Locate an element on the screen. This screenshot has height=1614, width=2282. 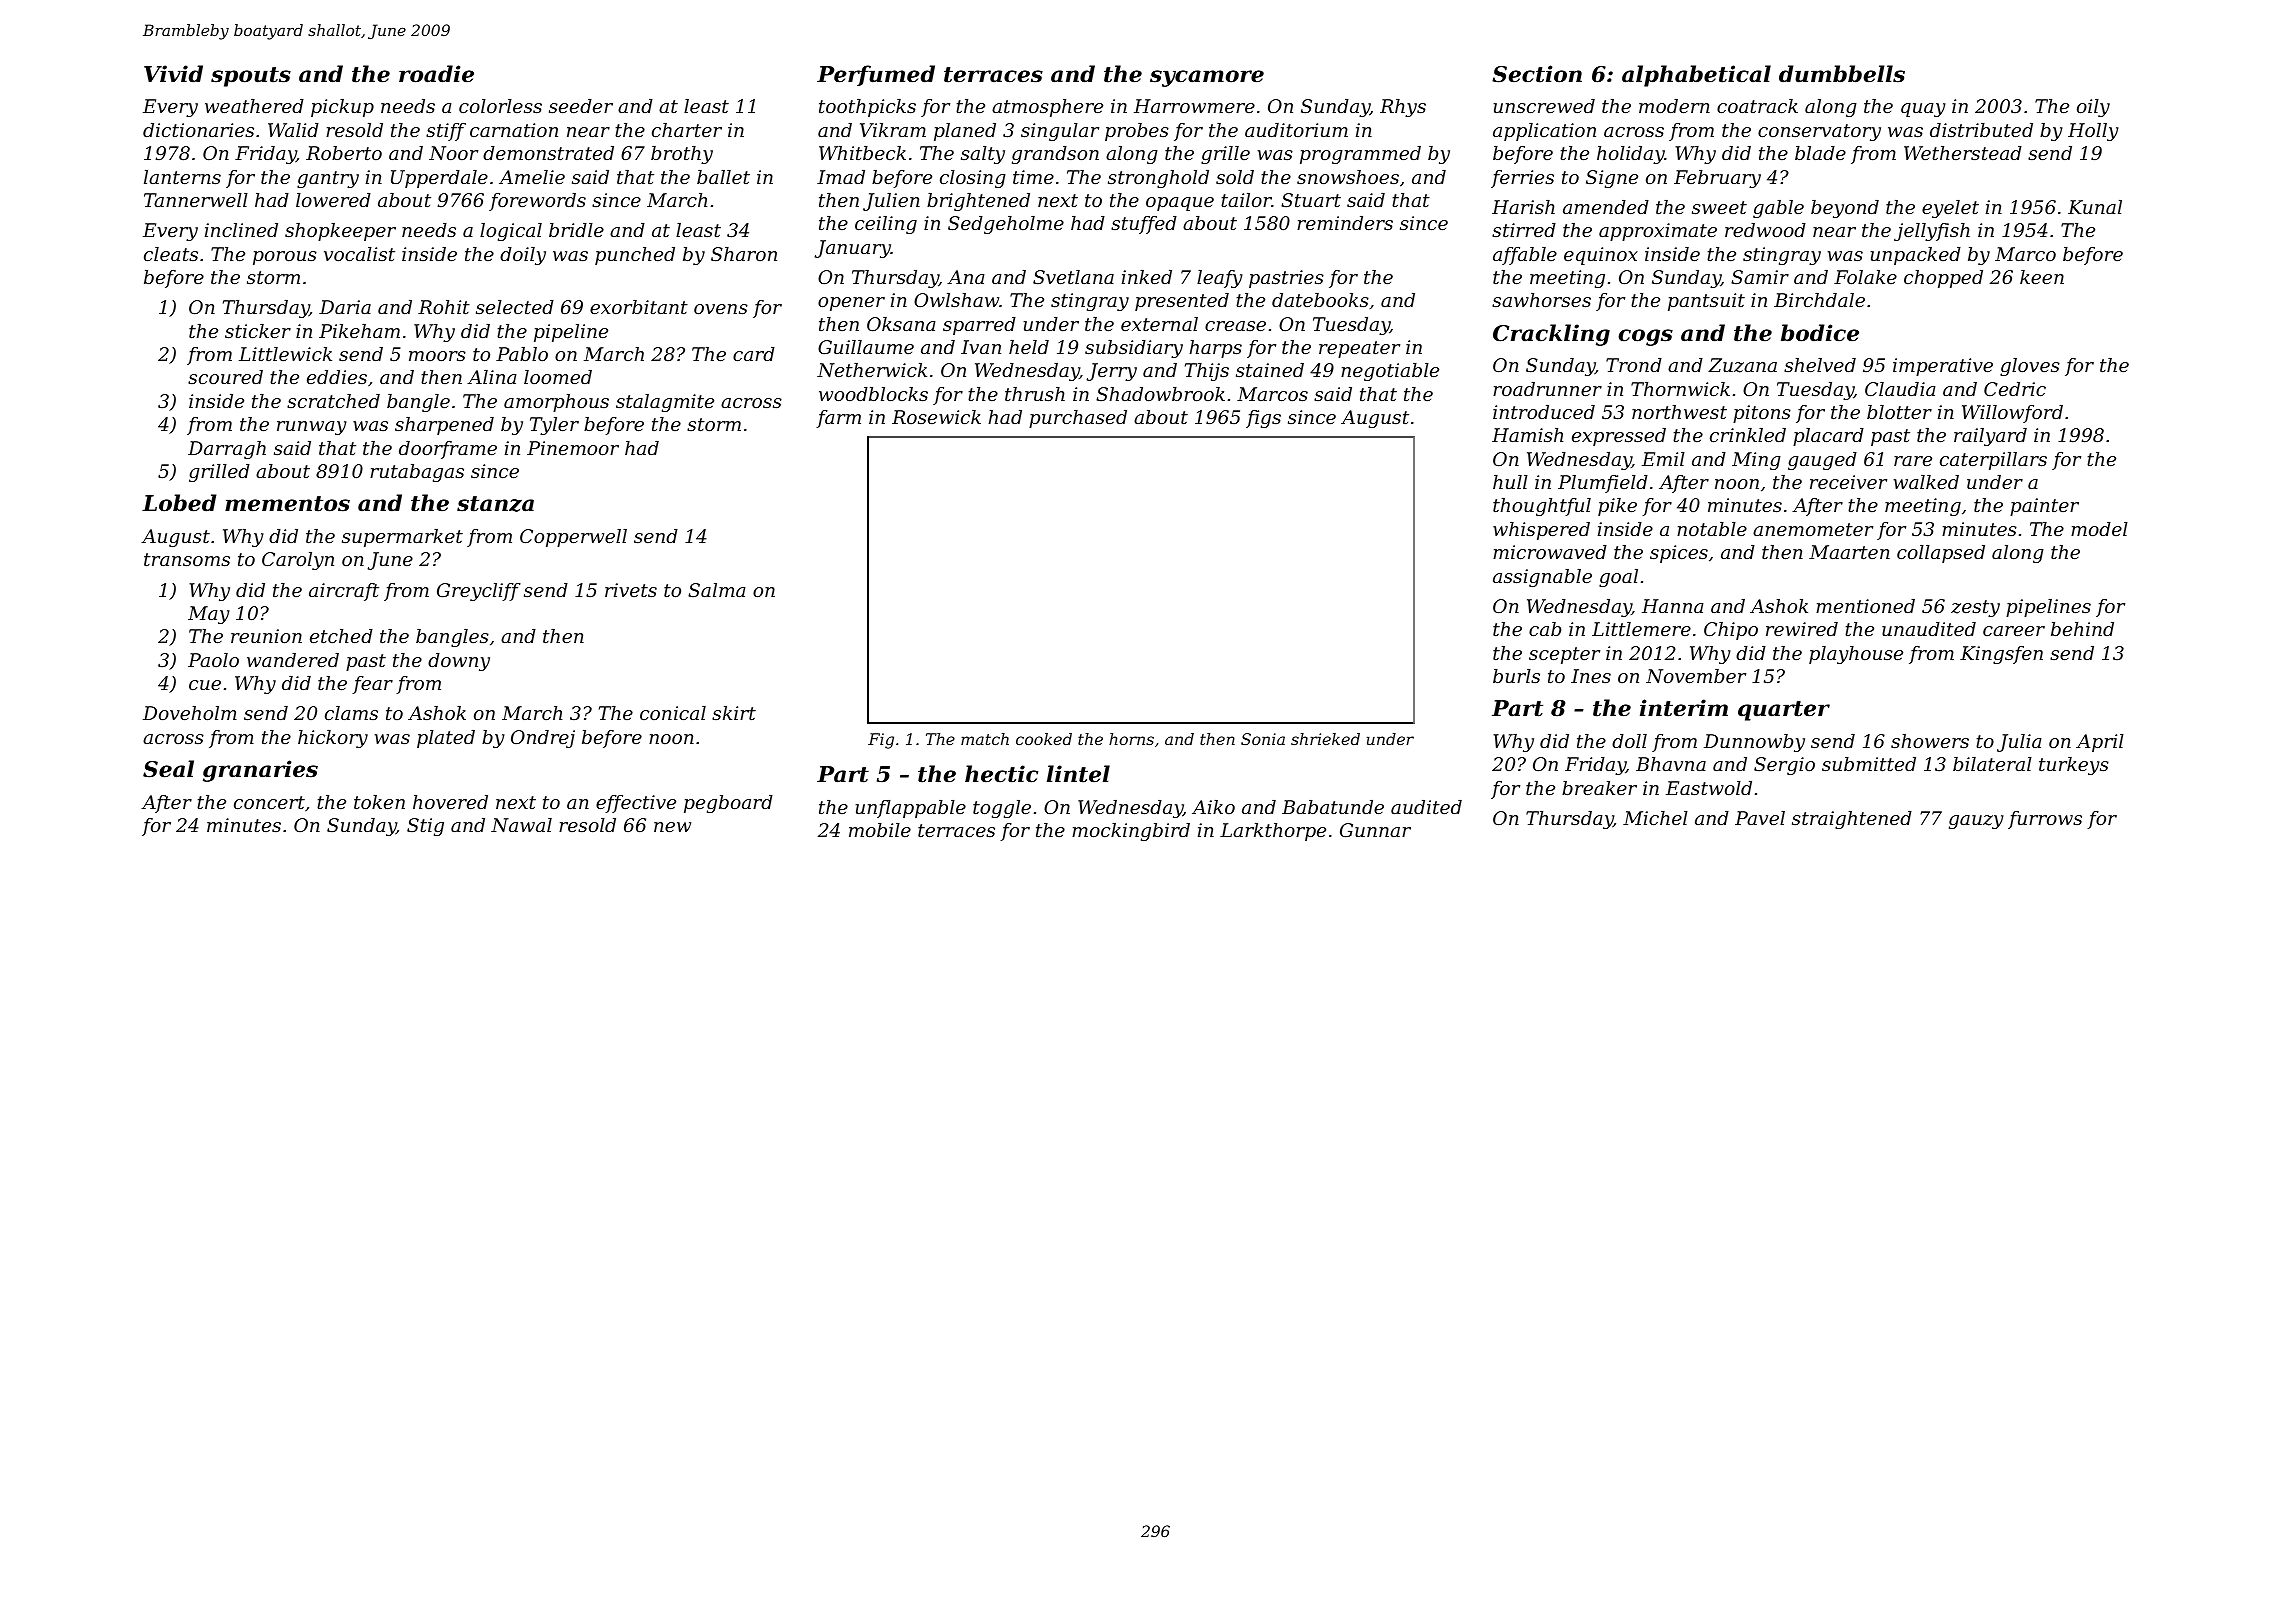
Greycliff is located at coordinates (479, 592).
